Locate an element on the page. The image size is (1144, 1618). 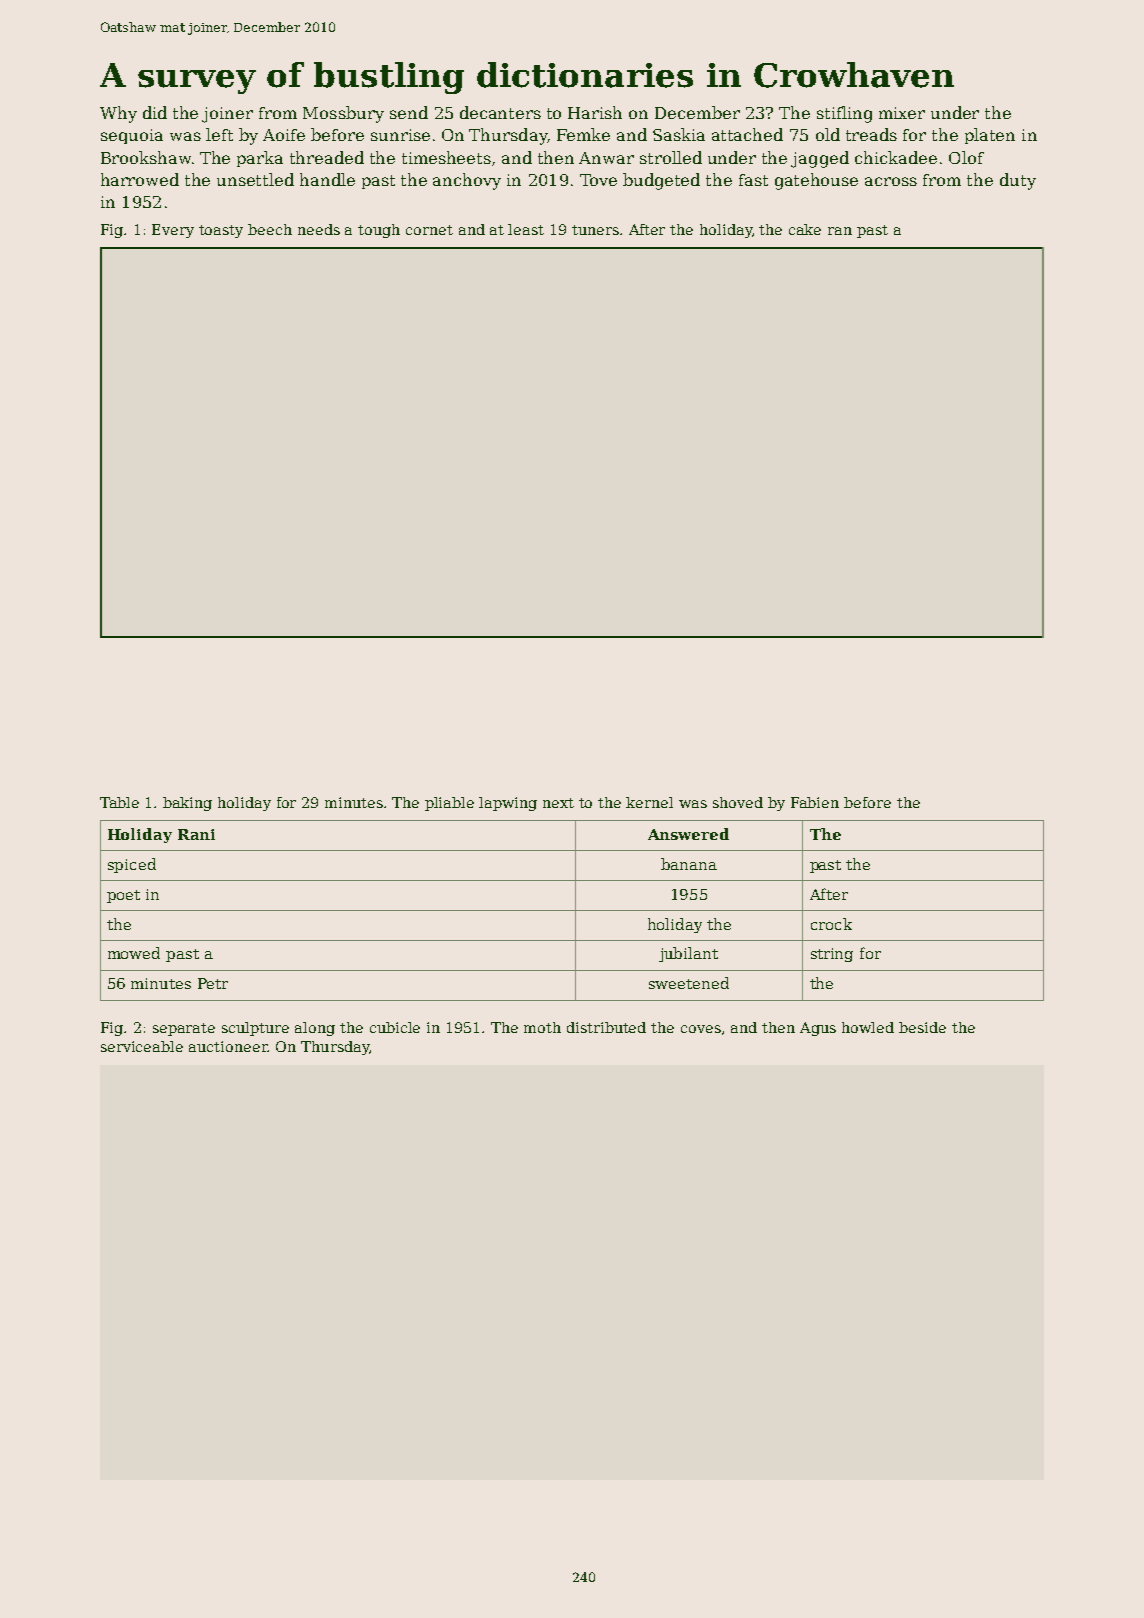
Harish is located at coordinates (595, 112).
